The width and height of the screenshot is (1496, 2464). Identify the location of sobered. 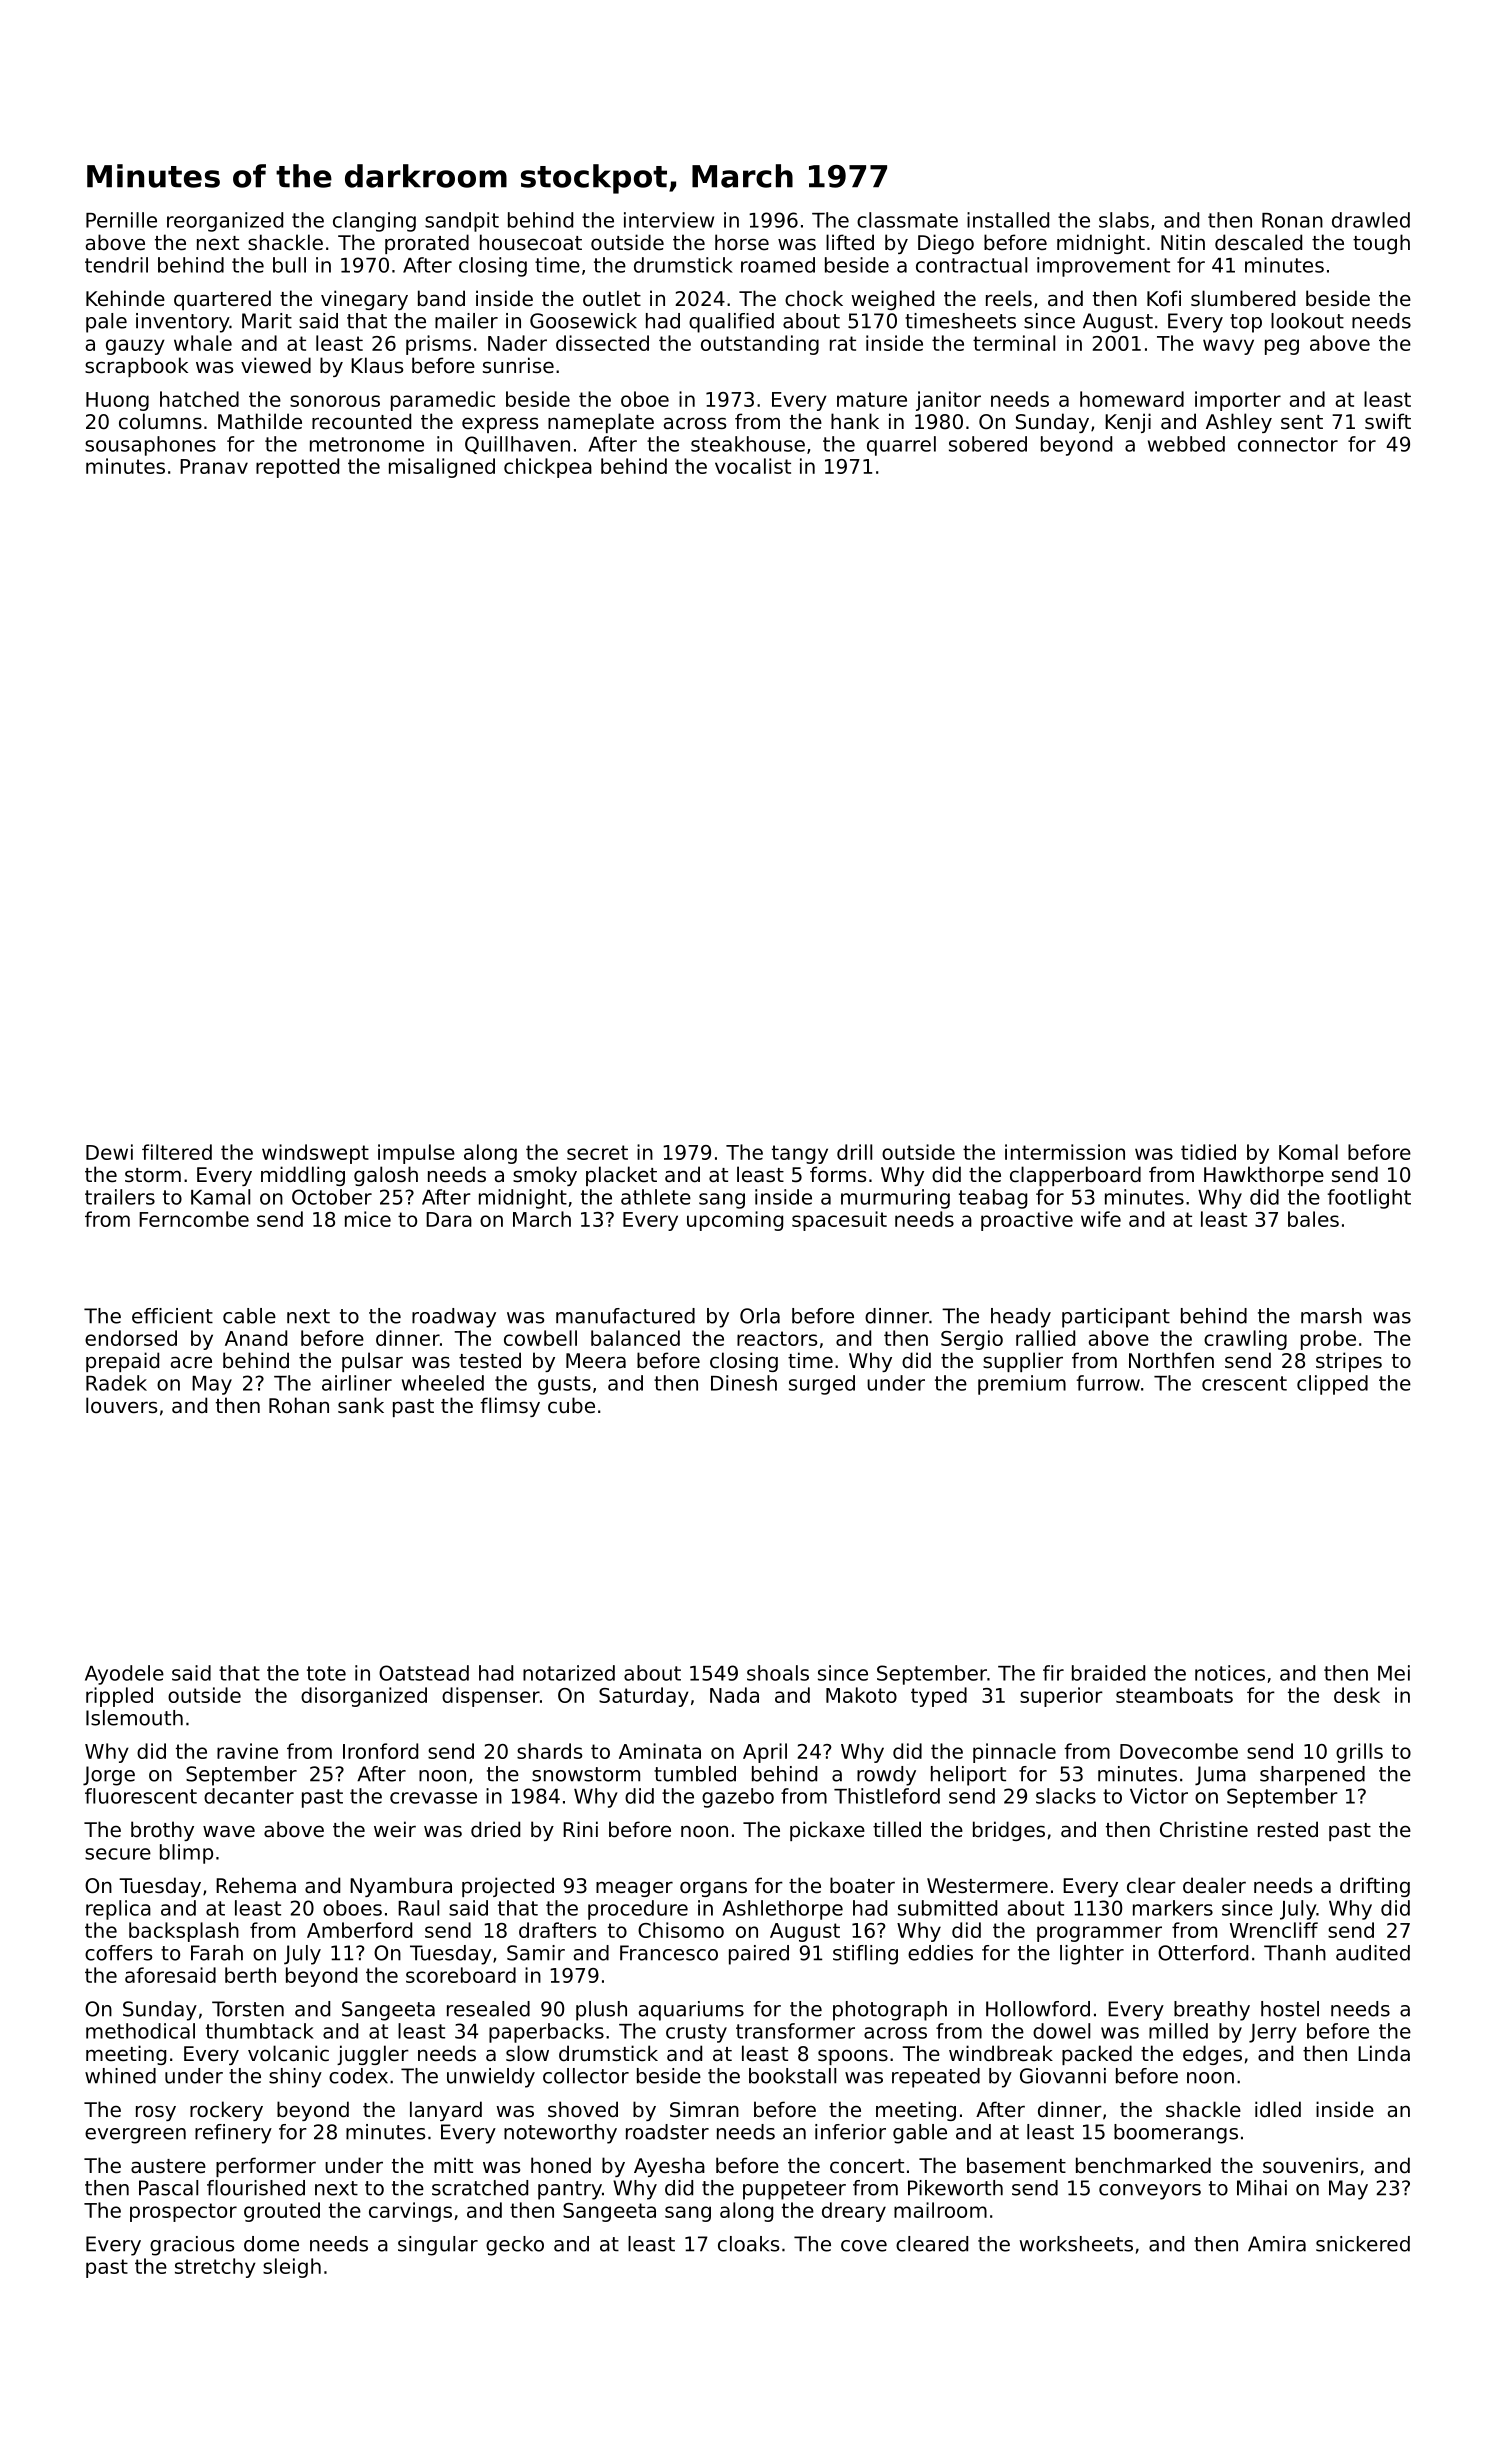
(988, 444).
